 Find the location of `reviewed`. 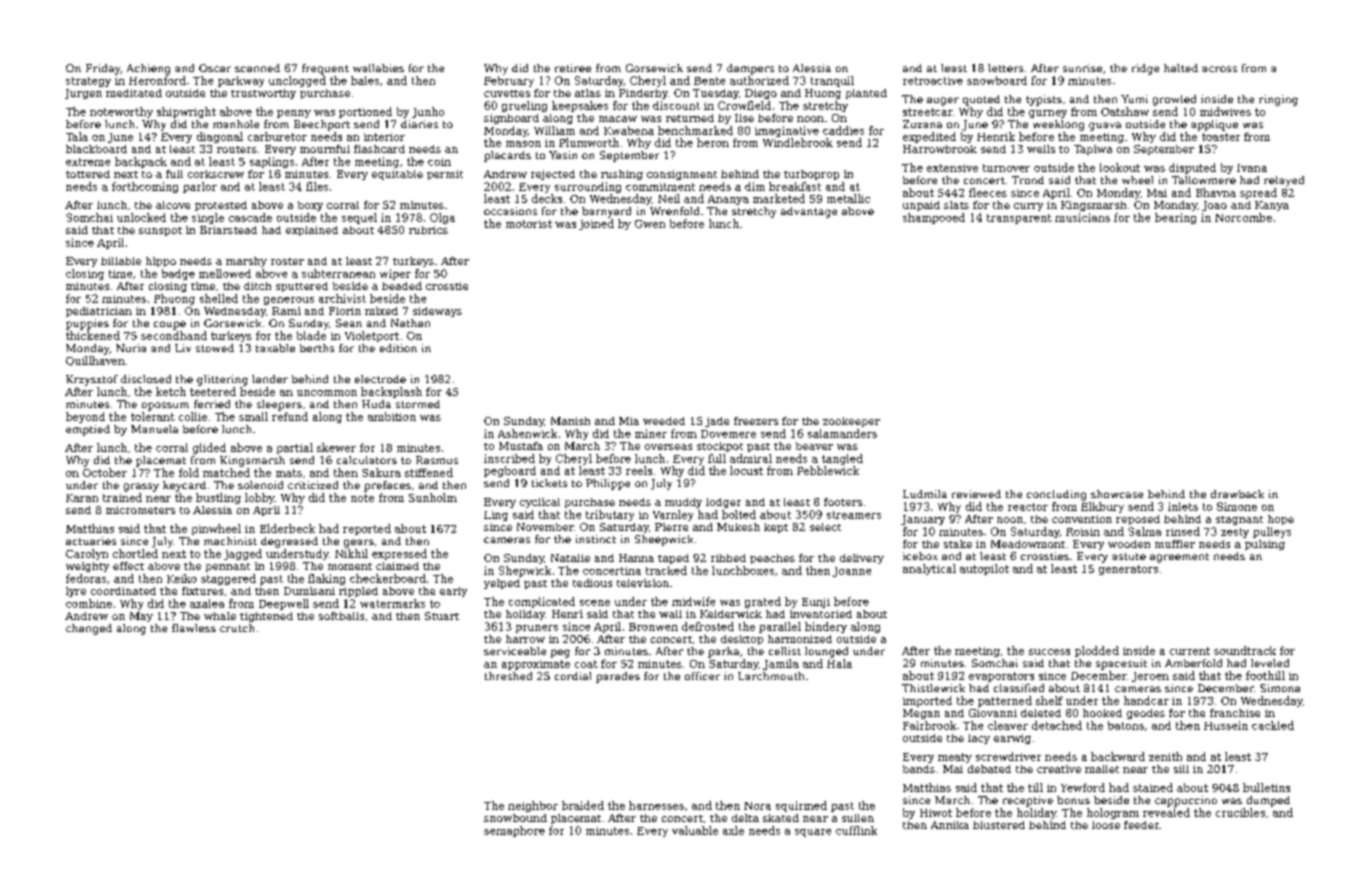

reviewed is located at coordinates (976, 494).
